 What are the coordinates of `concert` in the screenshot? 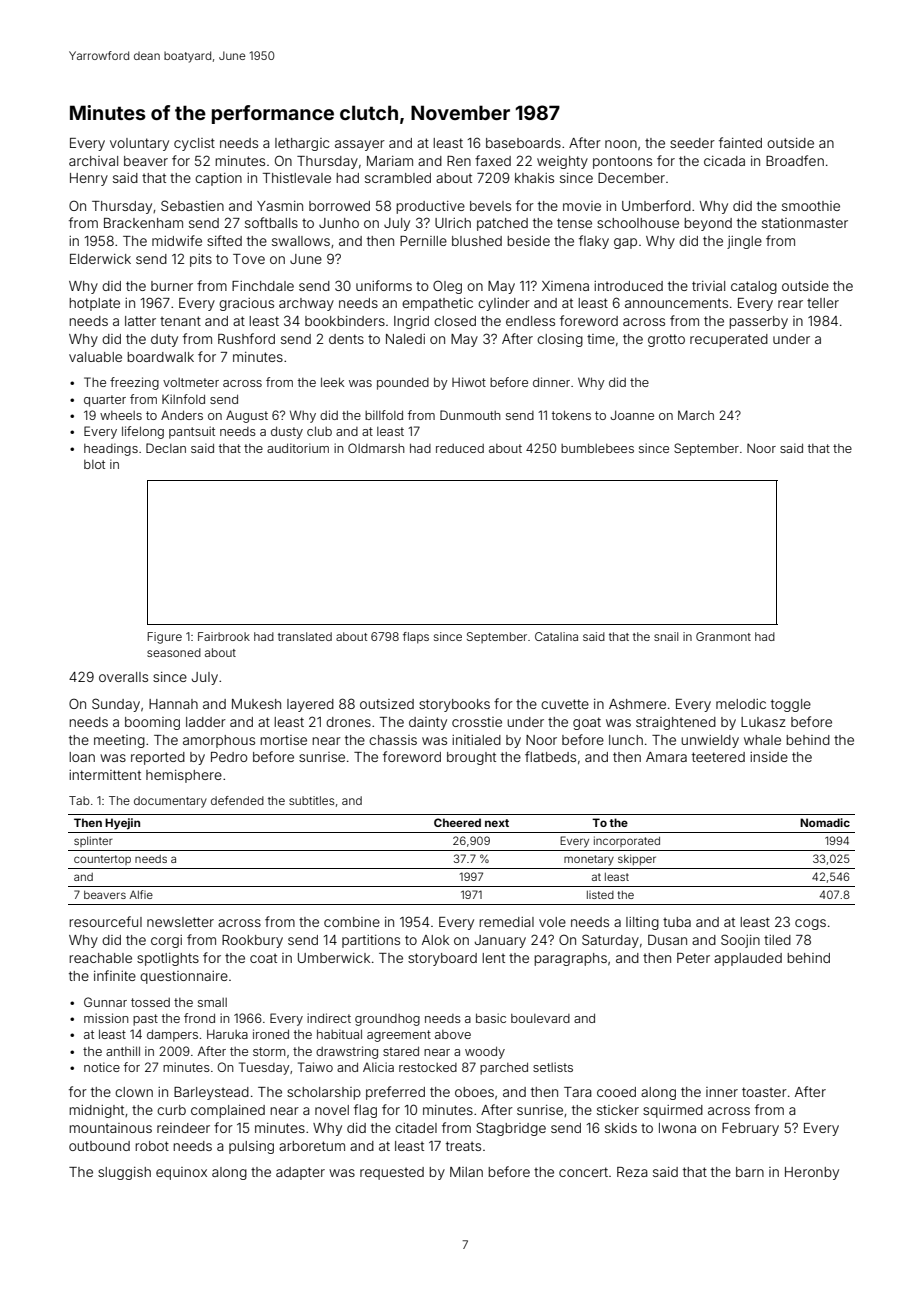 It's located at (583, 1172).
